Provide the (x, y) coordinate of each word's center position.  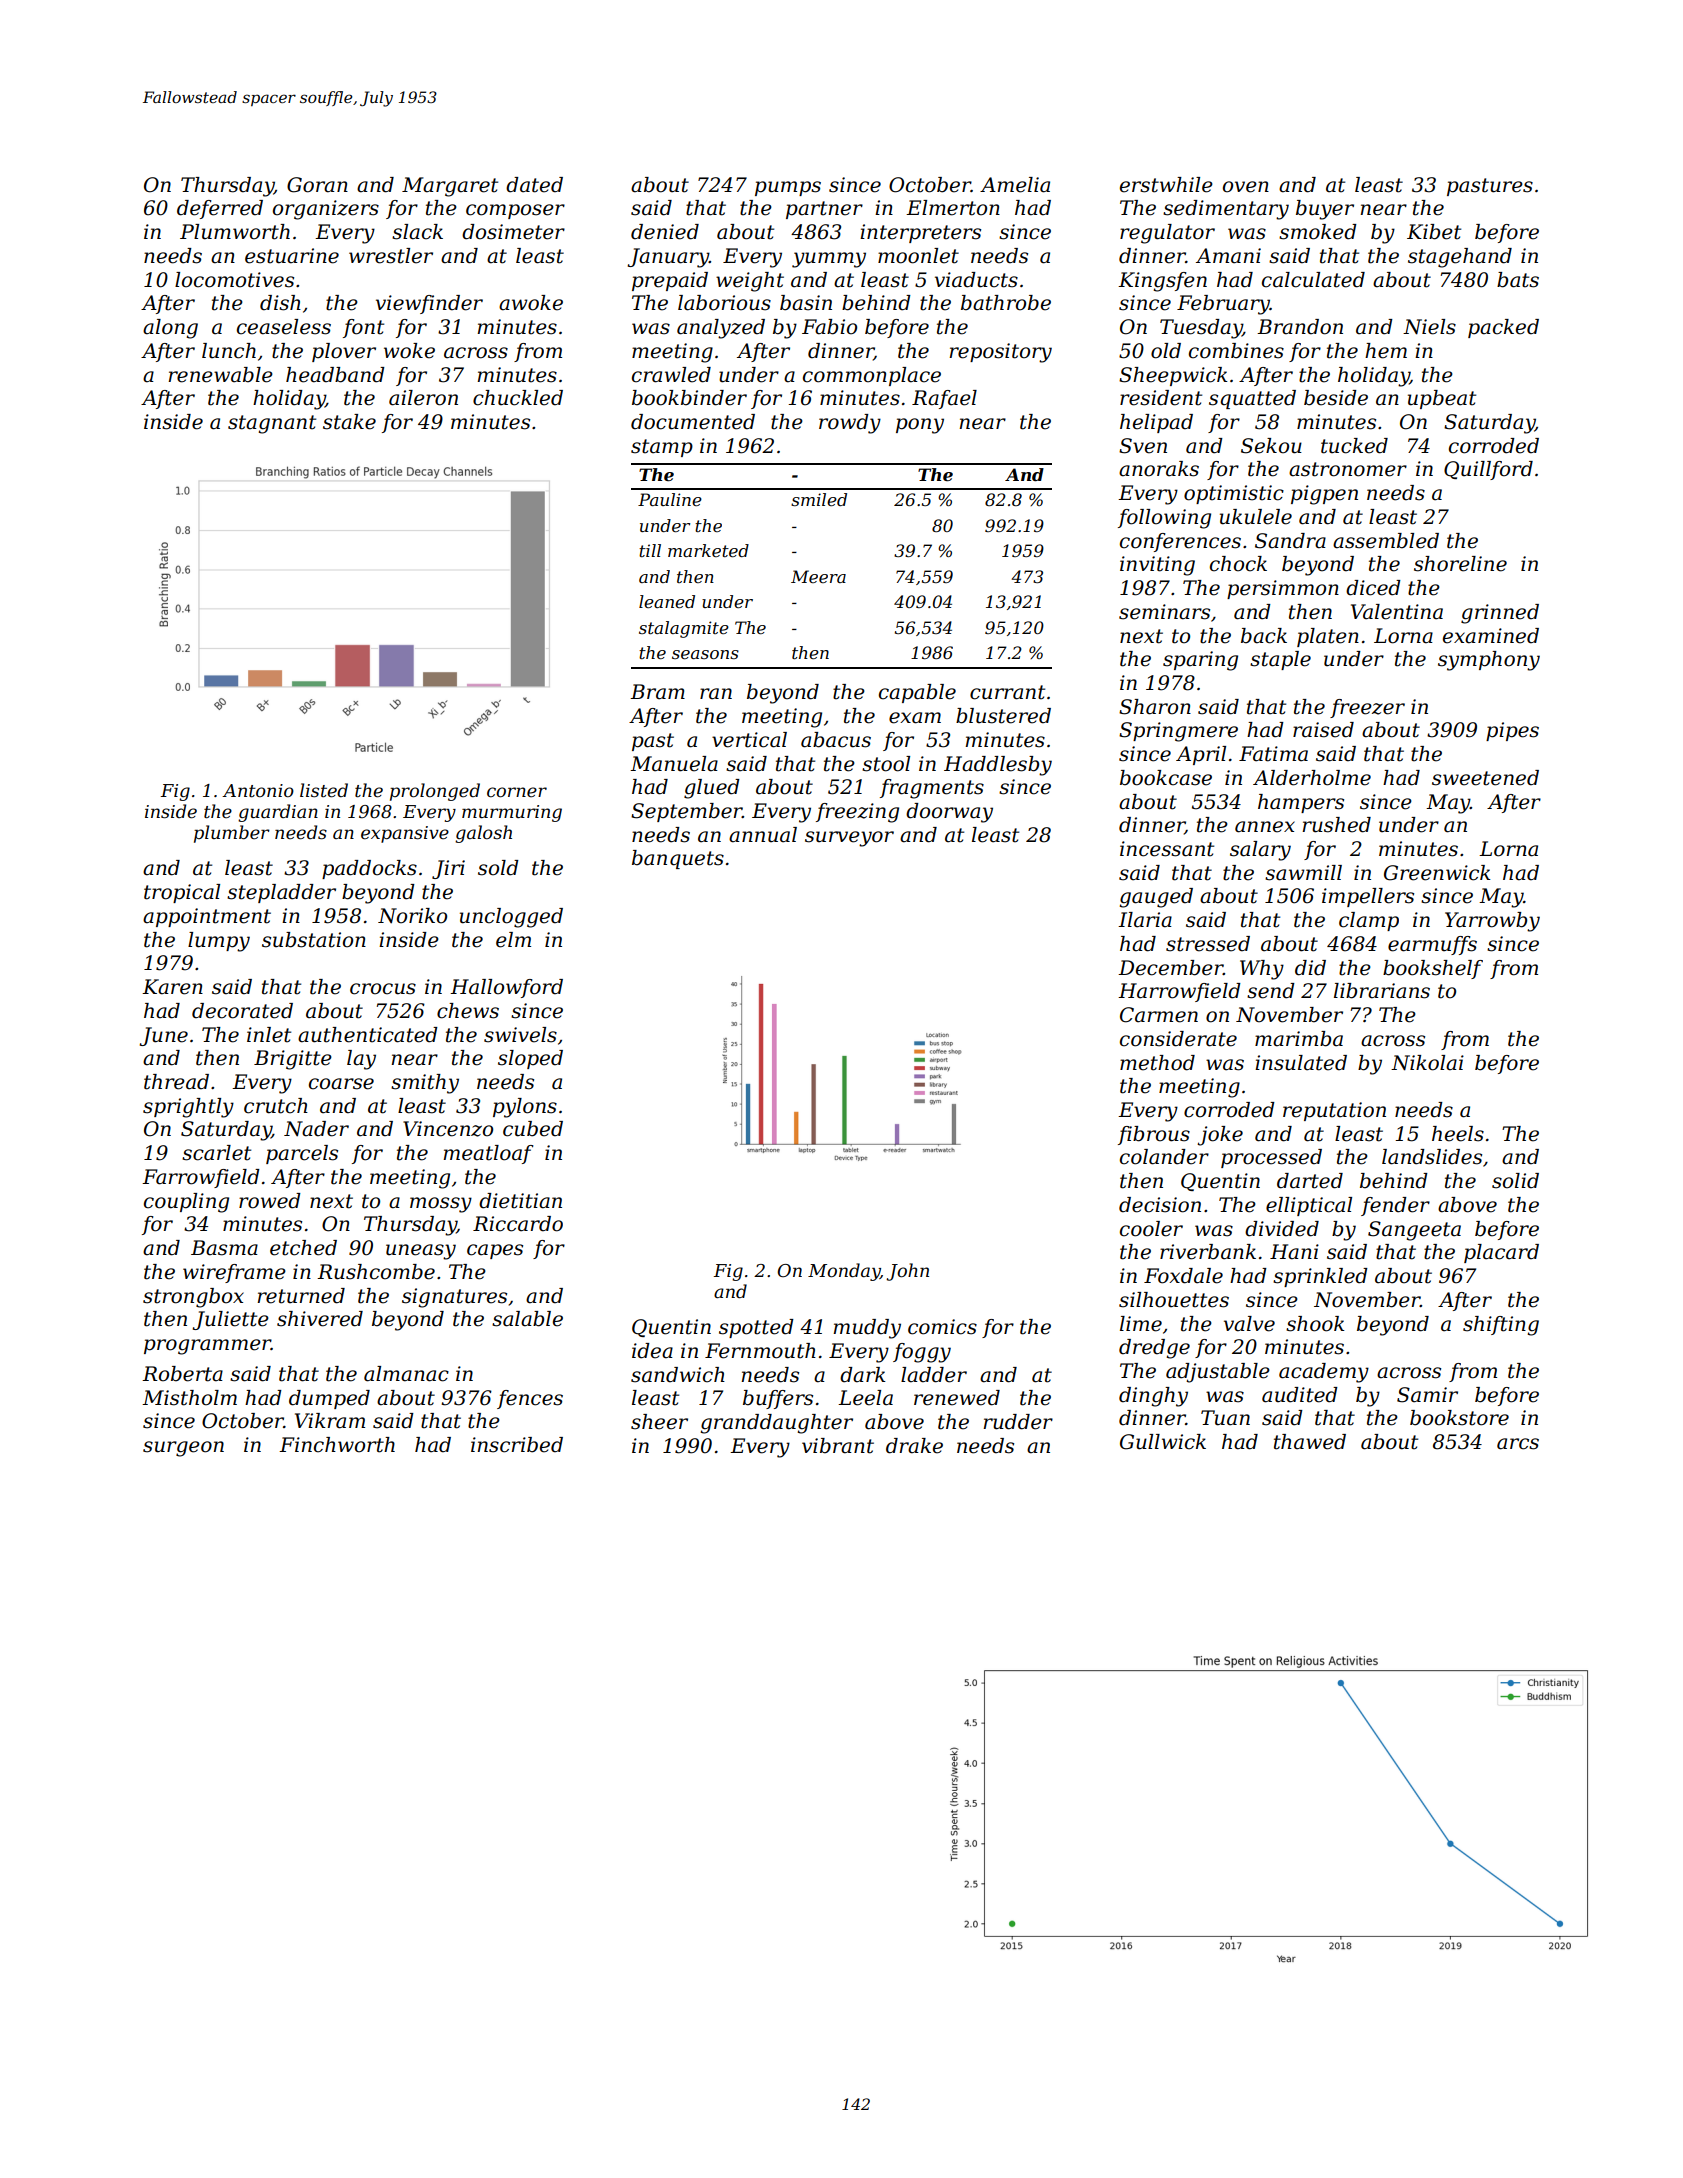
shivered (320, 1319)
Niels (1429, 327)
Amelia (1015, 185)
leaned (667, 601)
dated (534, 185)
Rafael (944, 399)
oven (1246, 187)
